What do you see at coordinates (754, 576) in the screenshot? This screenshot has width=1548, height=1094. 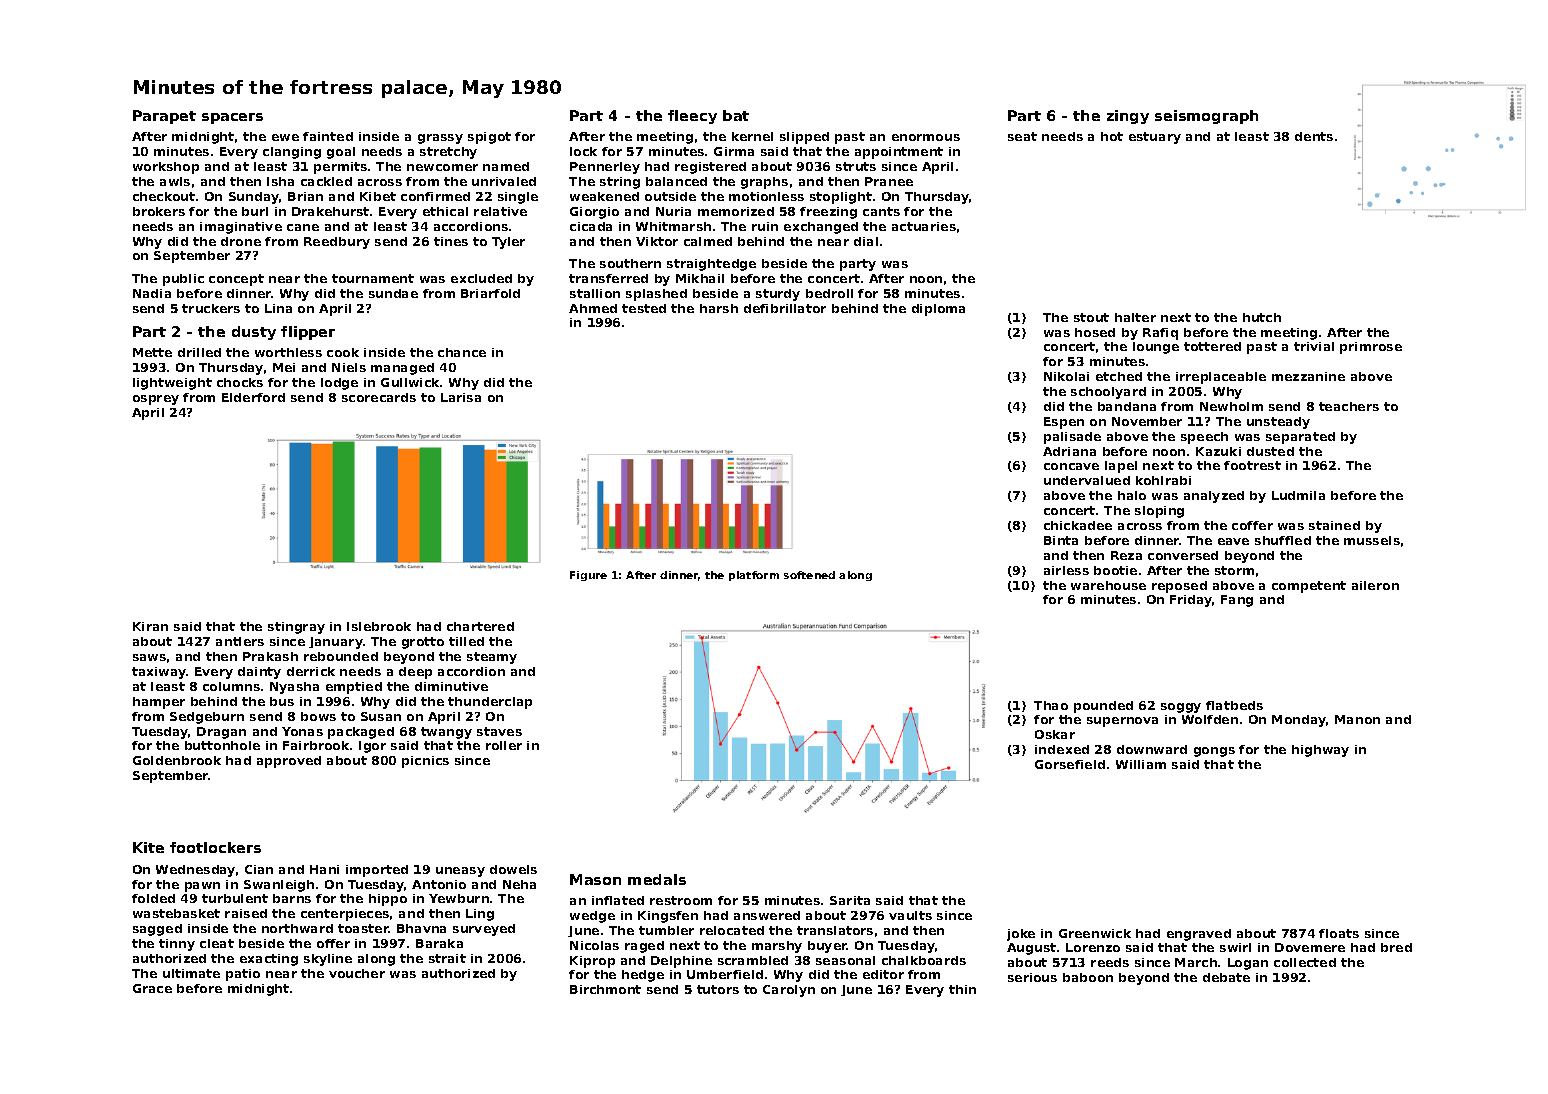 I see `platform` at bounding box center [754, 576].
